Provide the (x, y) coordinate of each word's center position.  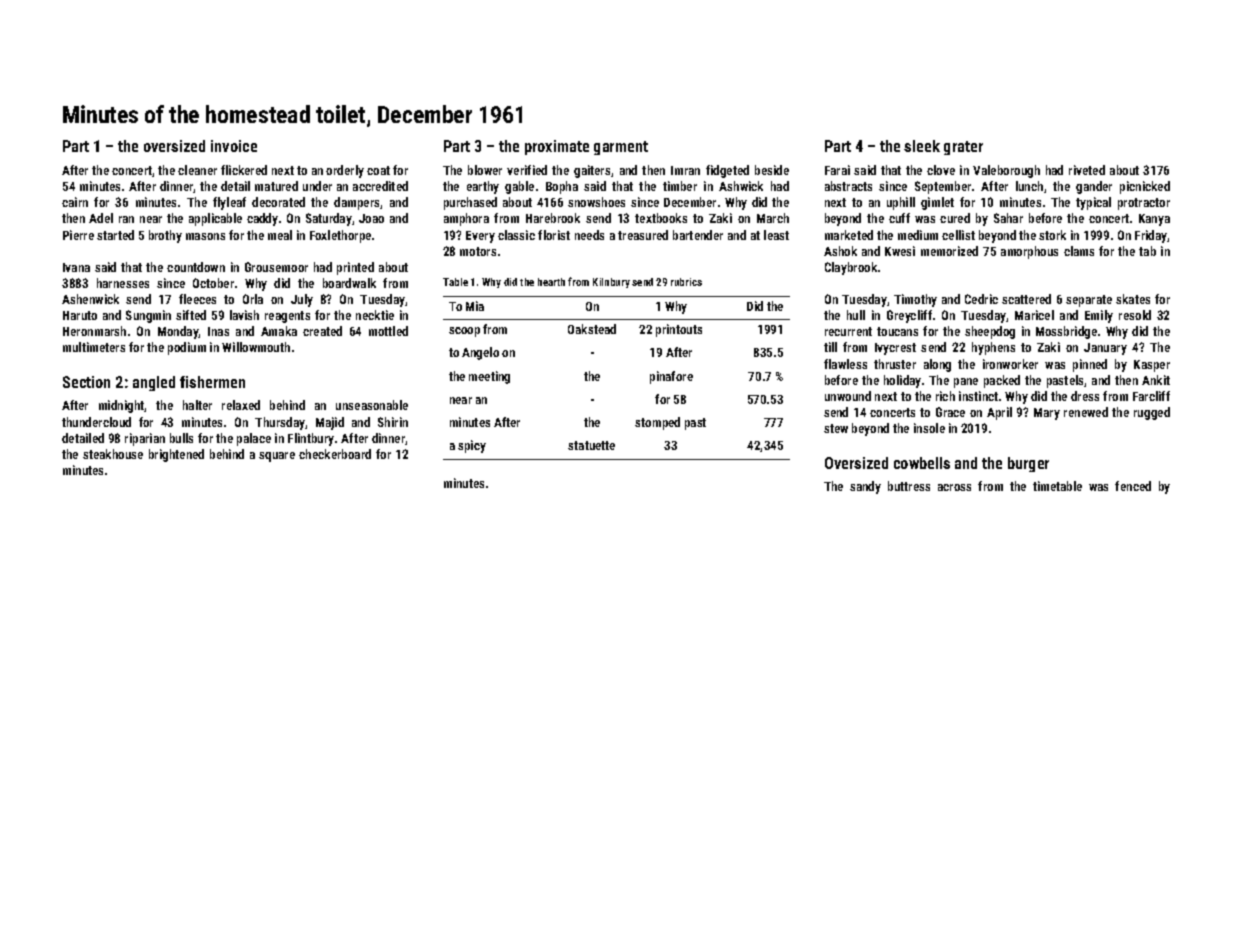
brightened (176, 455)
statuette (591, 445)
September (943, 187)
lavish (244, 315)
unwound (848, 396)
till (830, 347)
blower (485, 170)
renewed (1086, 412)
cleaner (197, 170)
